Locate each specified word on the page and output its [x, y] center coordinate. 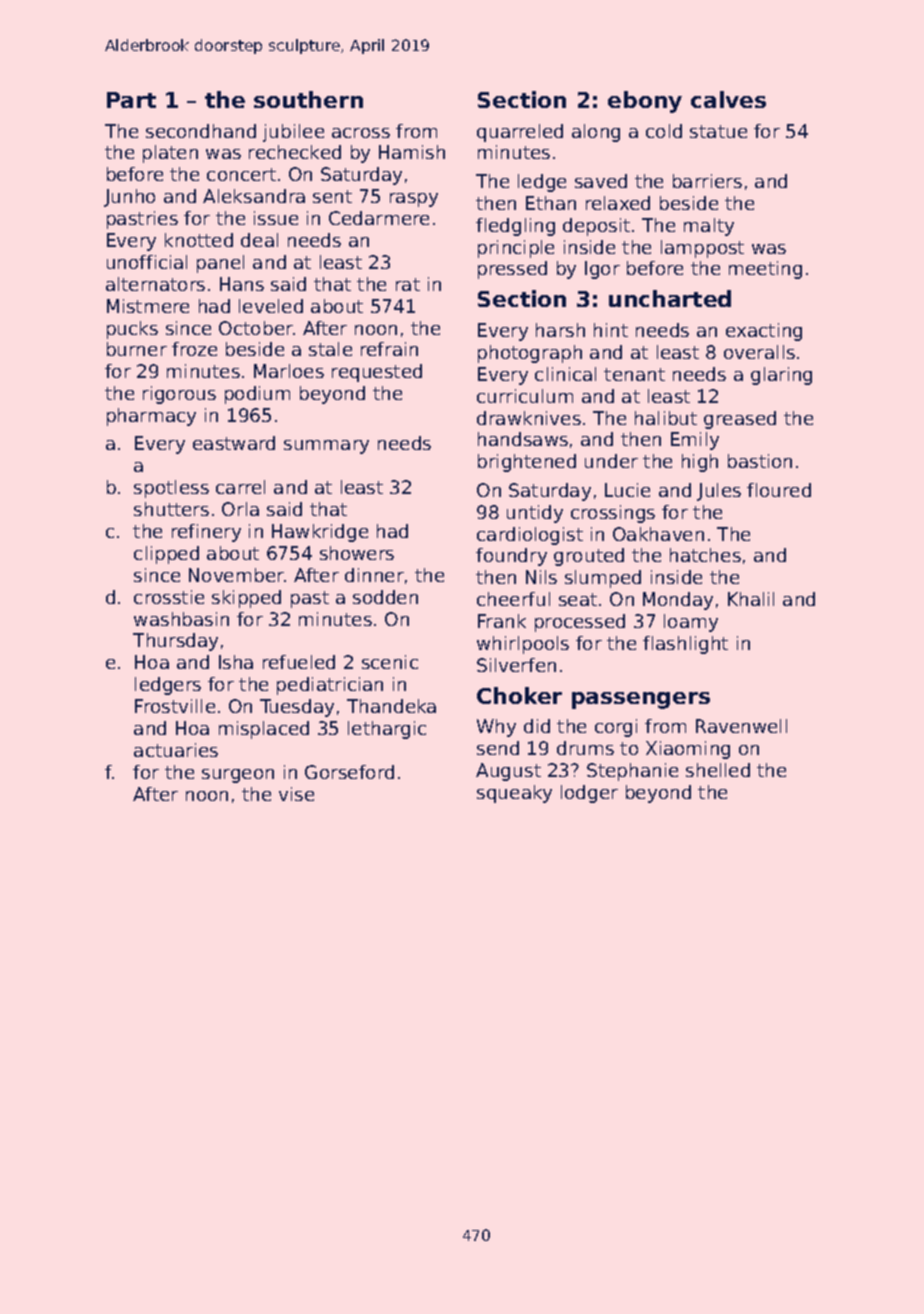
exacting [764, 332]
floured [779, 490]
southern [308, 99]
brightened [527, 463]
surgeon [238, 776]
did [537, 726]
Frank [502, 621]
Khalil [751, 599]
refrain [389, 349]
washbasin [181, 619]
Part [131, 100]
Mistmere [148, 306]
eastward [234, 443]
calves [728, 99]
